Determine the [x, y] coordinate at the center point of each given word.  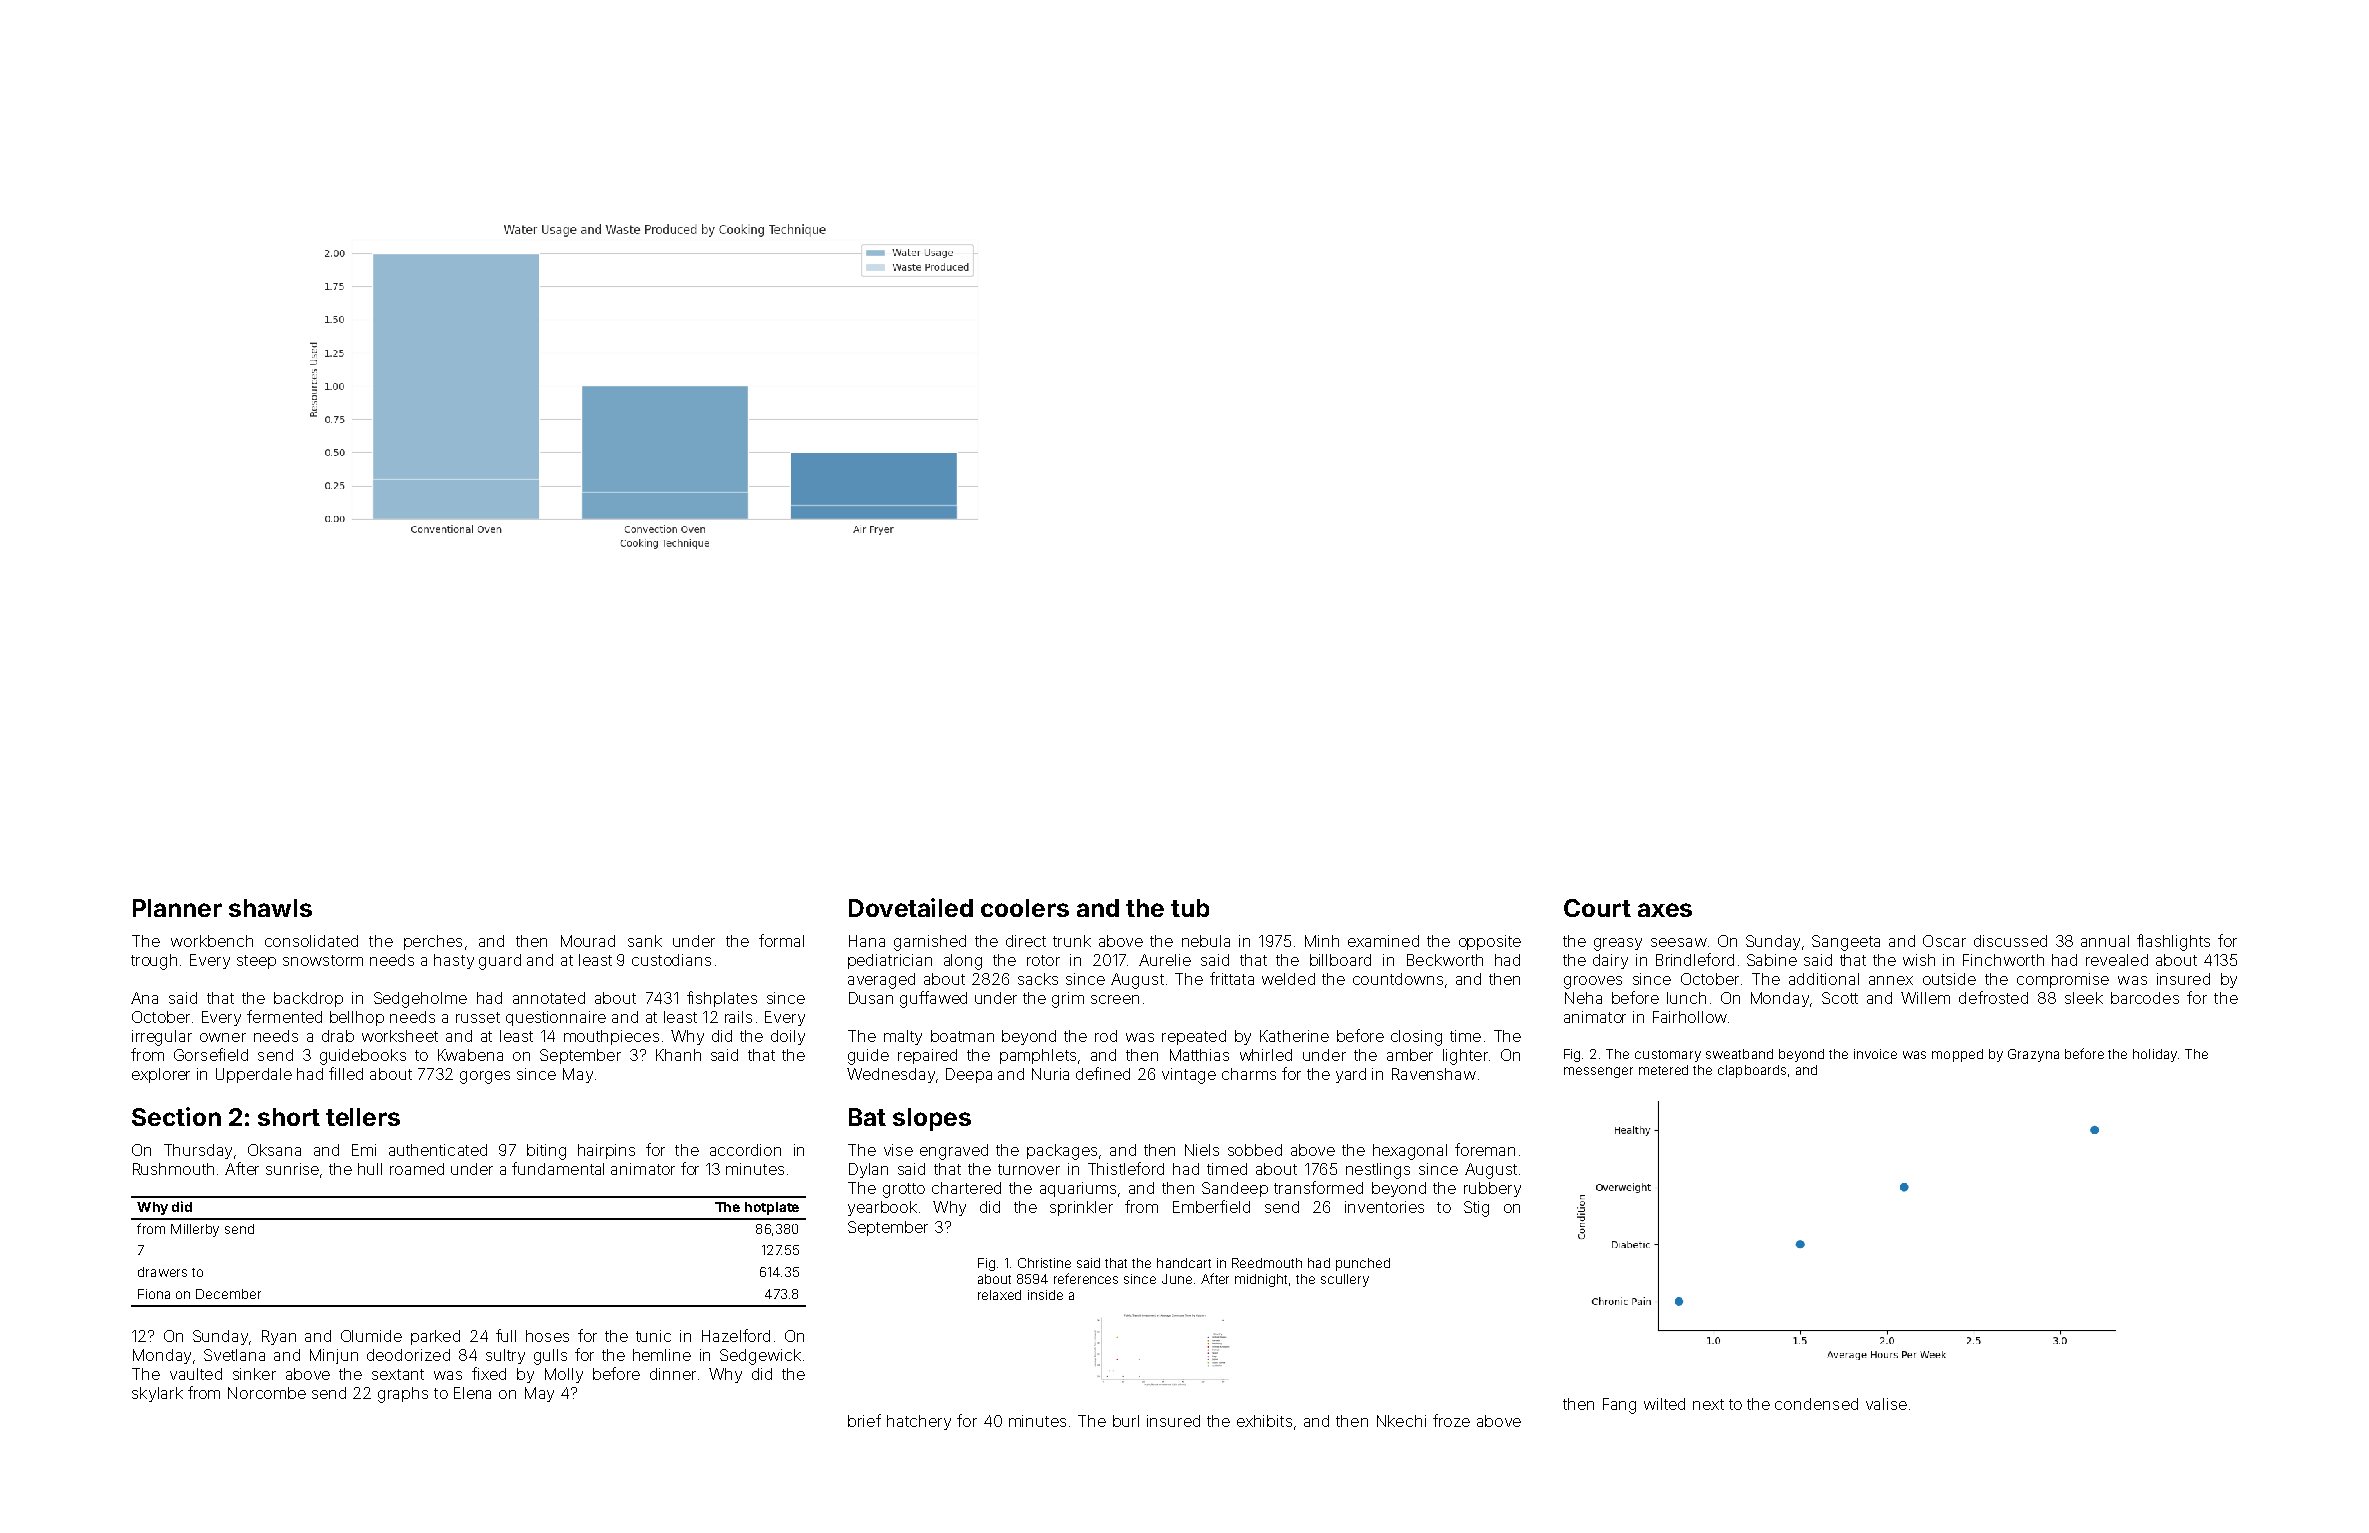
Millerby [195, 1230]
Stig [1476, 1209]
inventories [1384, 1207]
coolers [1025, 908]
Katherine [1294, 1036]
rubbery [1492, 1189]
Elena [472, 1393]
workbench [212, 941]
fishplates [722, 999]
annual [2105, 941]
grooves [1593, 982]
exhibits [1264, 1421]
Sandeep [1235, 1189]
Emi [364, 1150]
